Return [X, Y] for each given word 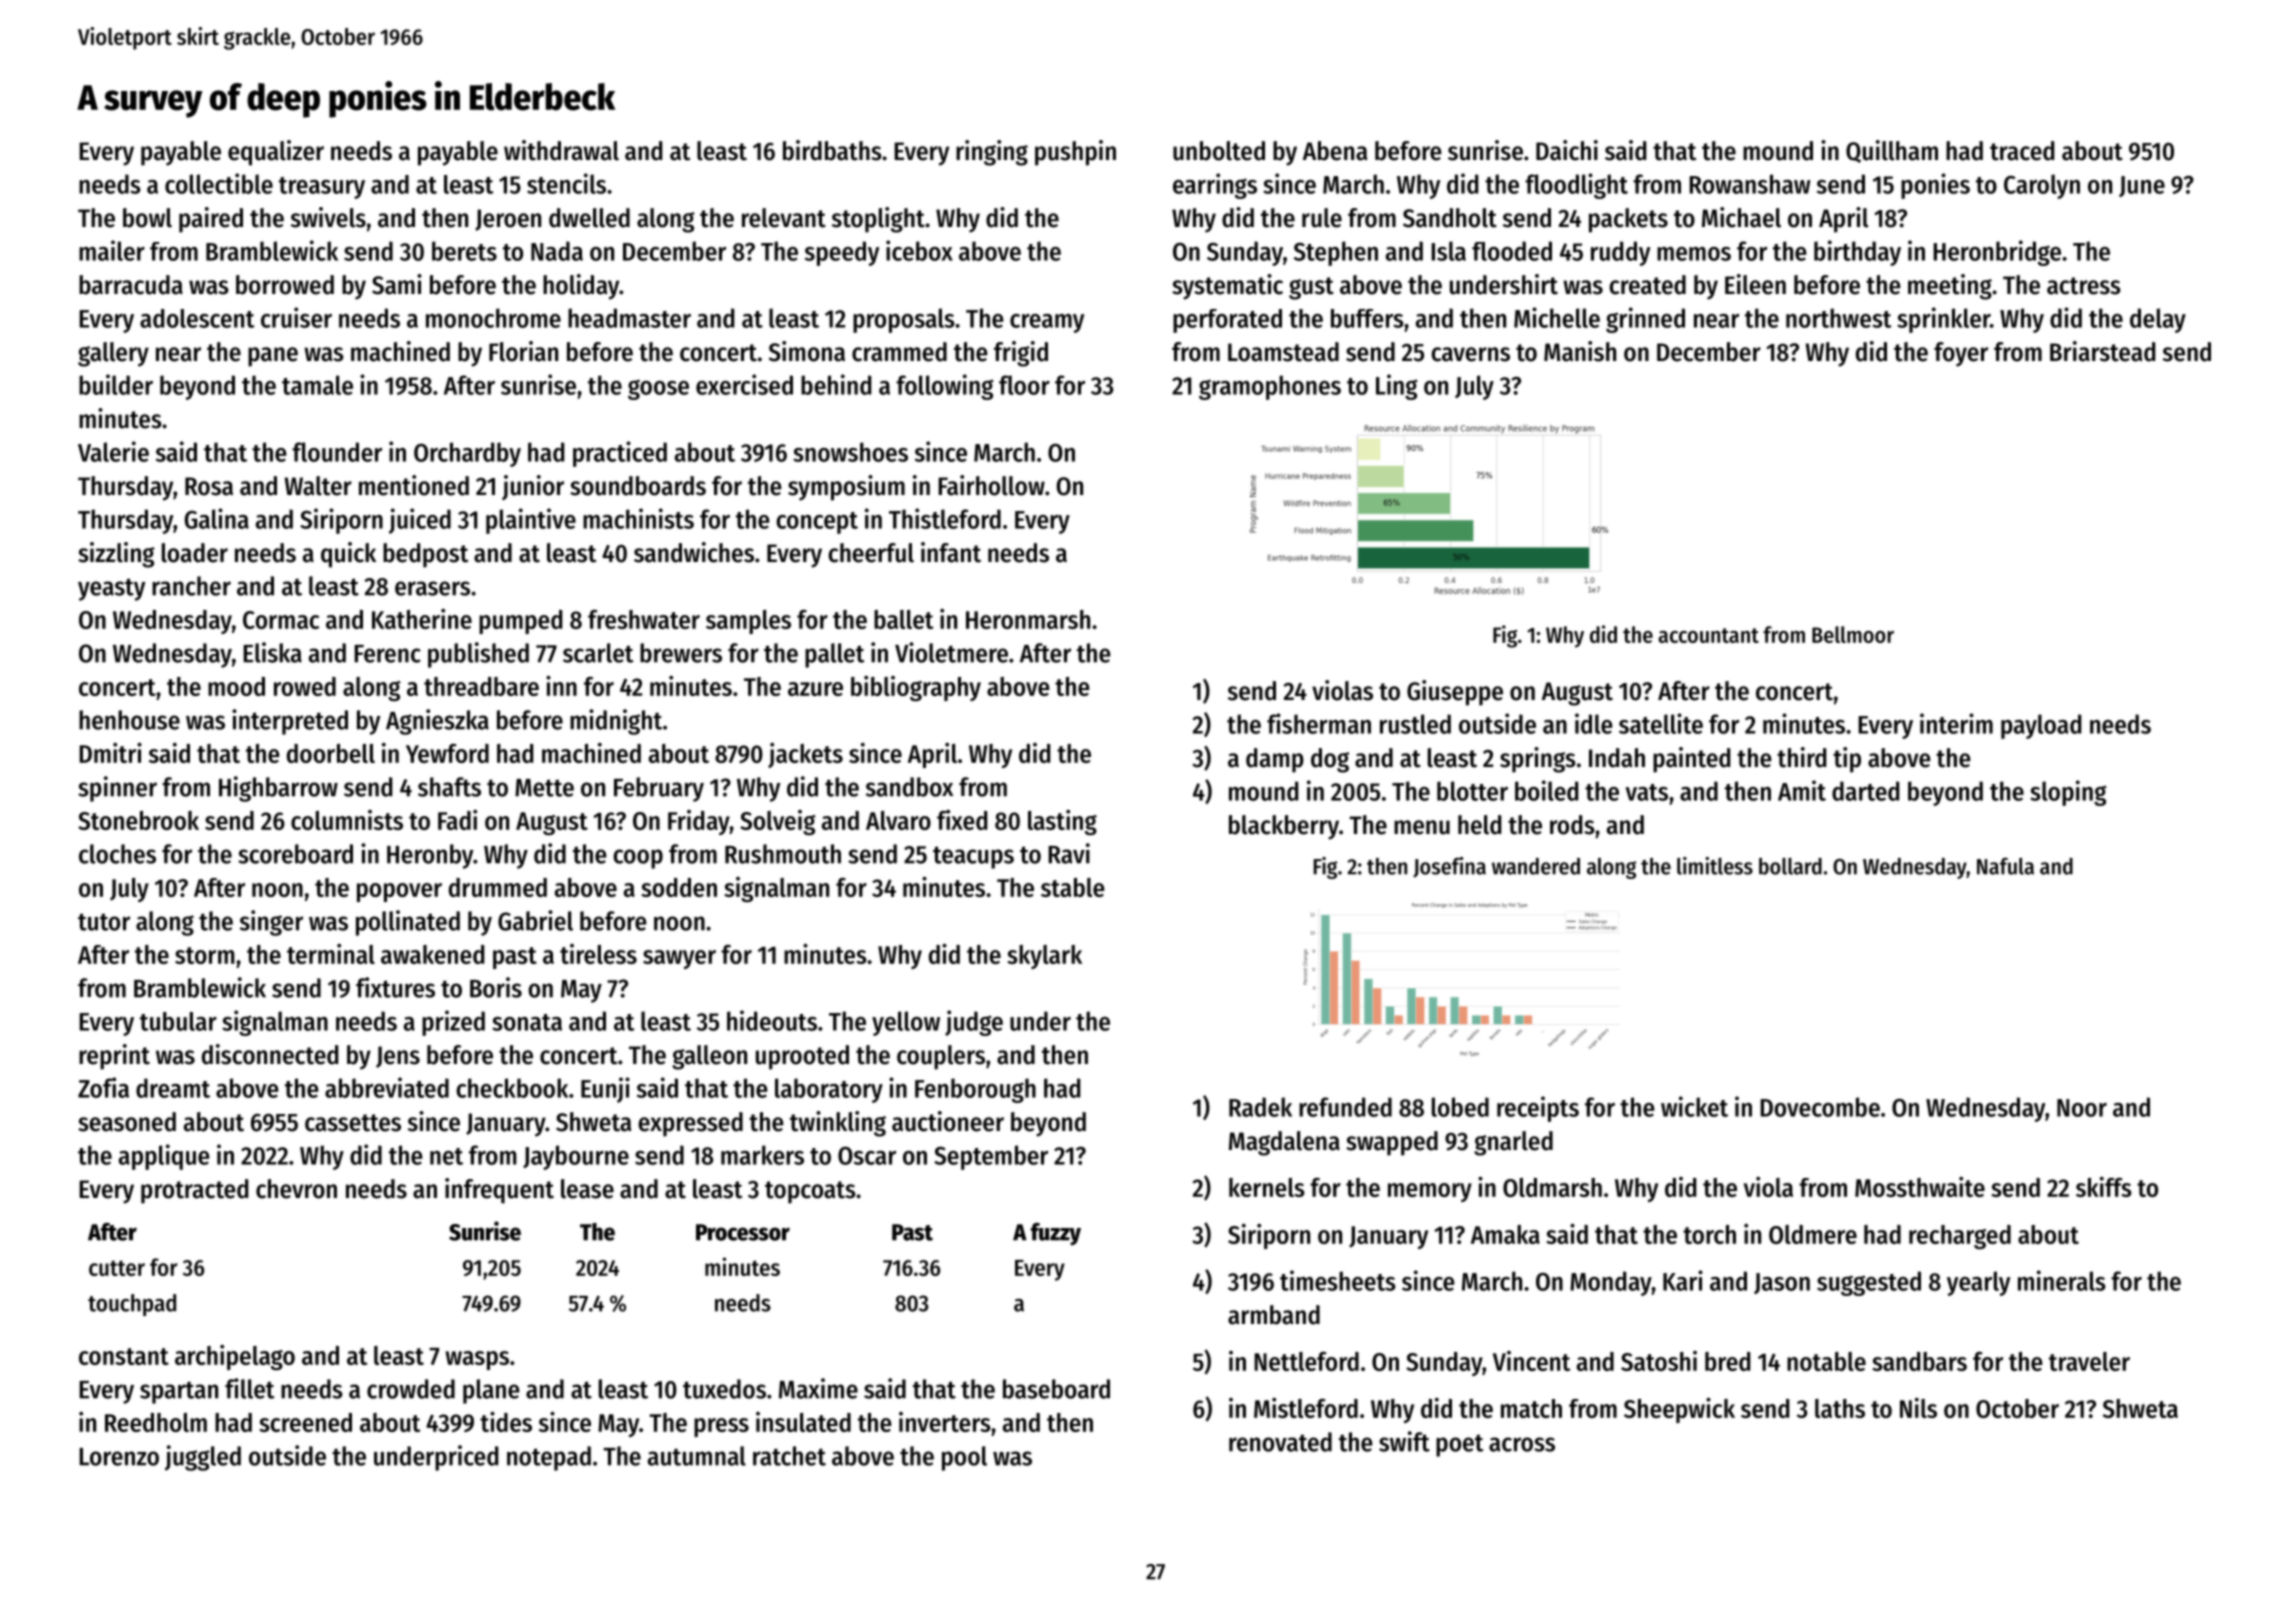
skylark [1044, 957]
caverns [1470, 354]
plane [491, 1391]
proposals [904, 320]
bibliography [916, 688]
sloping [2068, 793]
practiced [620, 454]
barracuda [131, 285]
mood [236, 686]
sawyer [679, 959]
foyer [1961, 354]
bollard [1790, 866]
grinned [1645, 320]
